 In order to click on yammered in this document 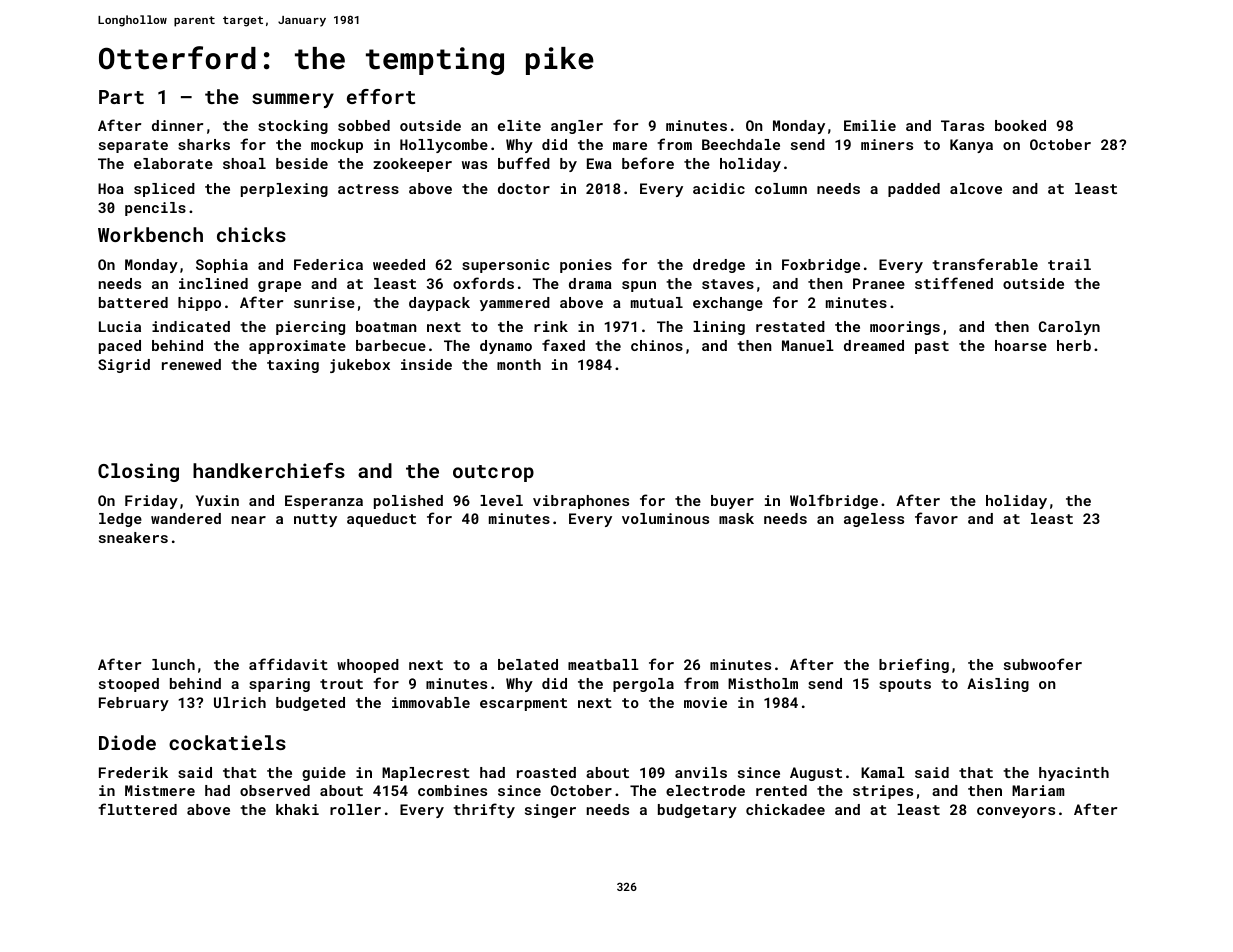, I will do `click(515, 304)`.
